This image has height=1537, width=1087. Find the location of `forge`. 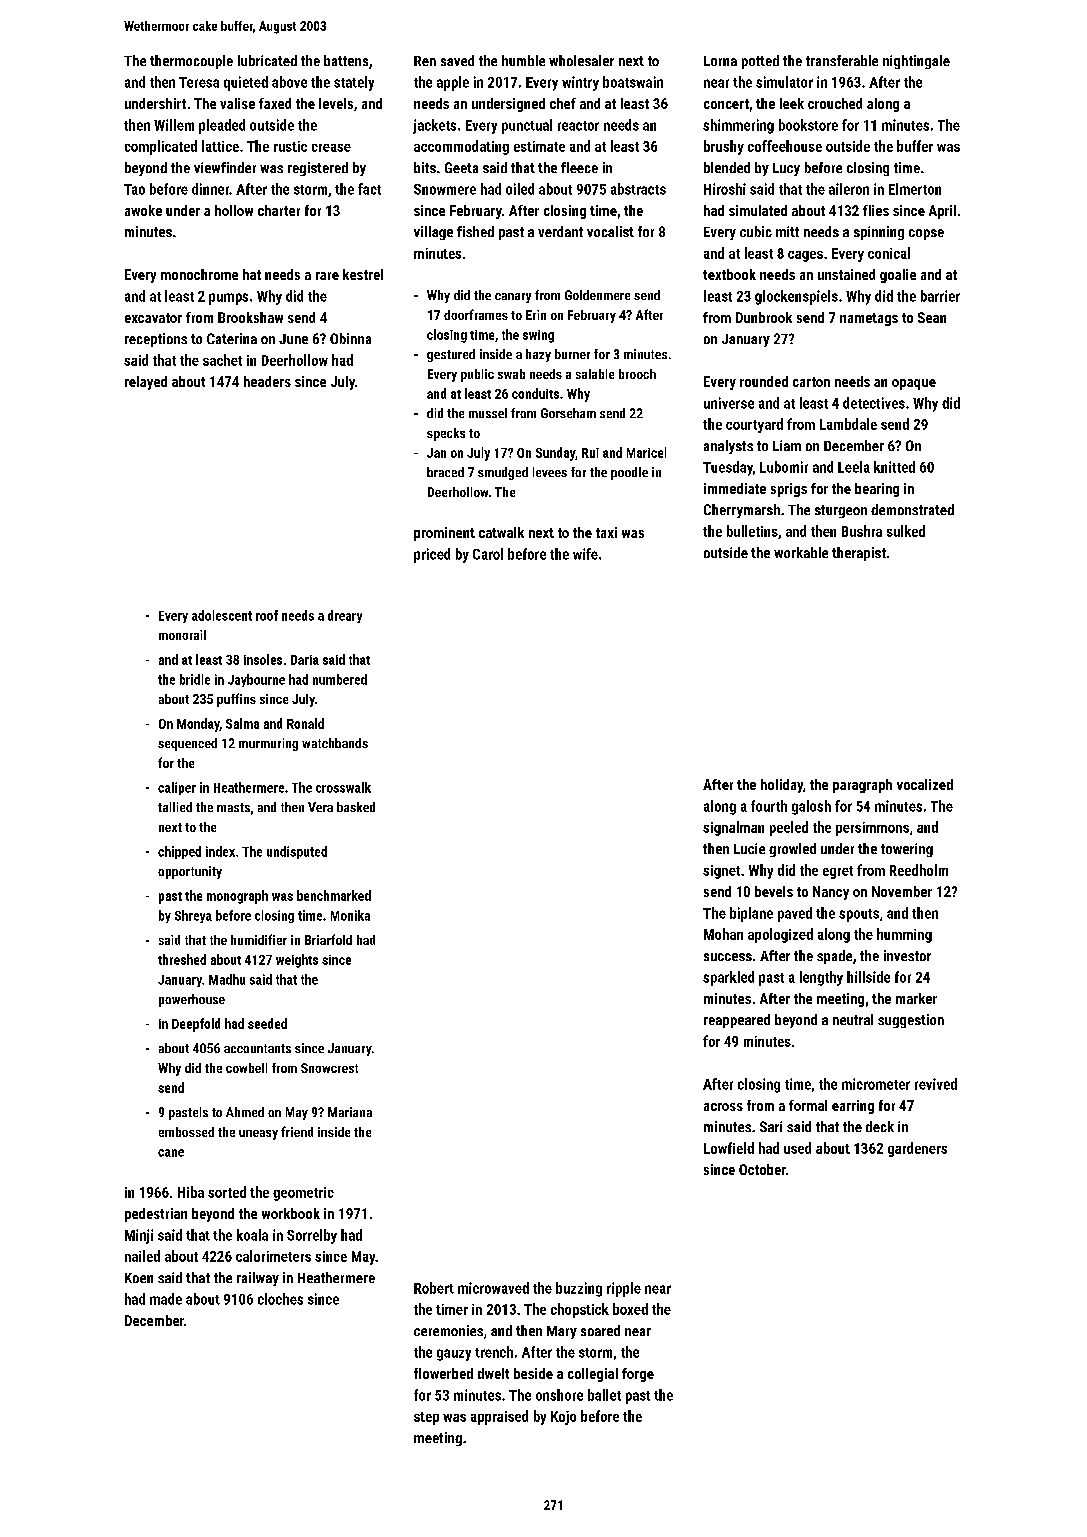

forge is located at coordinates (638, 1375).
